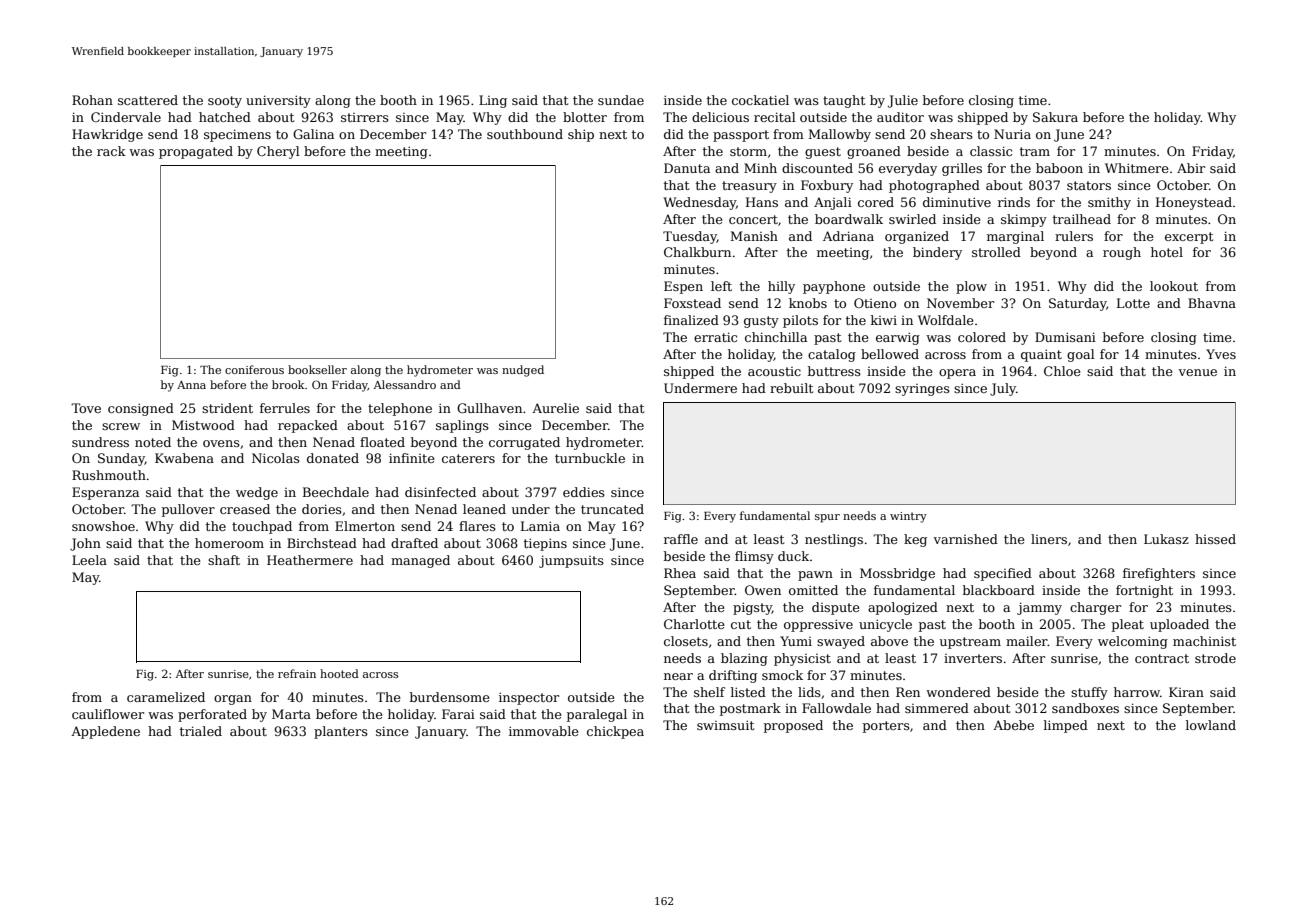 Image resolution: width=1308 pixels, height=924 pixels. What do you see at coordinates (484, 509) in the screenshot?
I see `leaned` at bounding box center [484, 509].
